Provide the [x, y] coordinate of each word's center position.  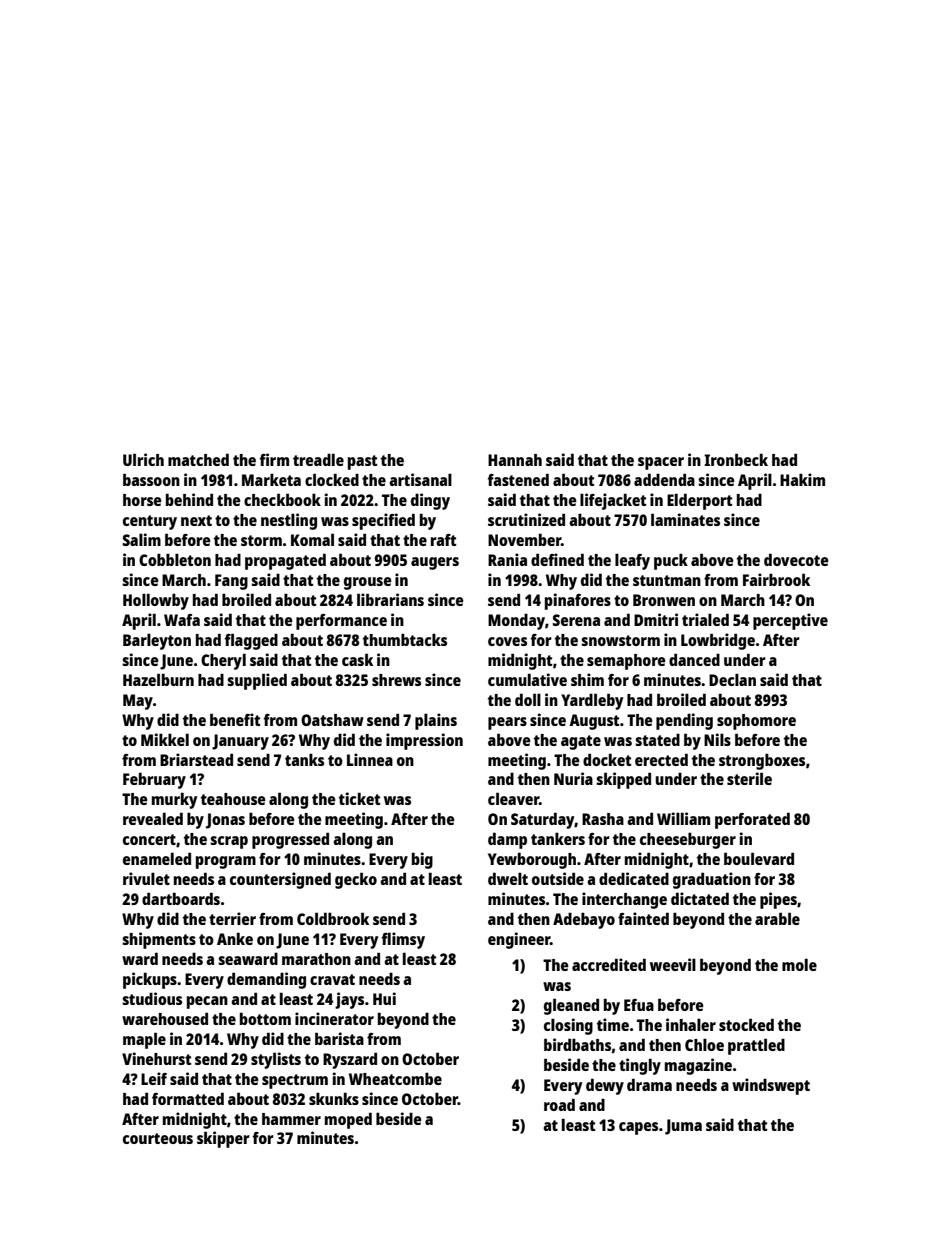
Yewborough [532, 861]
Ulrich [143, 459]
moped [348, 1120]
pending [684, 721]
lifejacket [613, 501]
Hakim [802, 479]
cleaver [513, 798]
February [154, 781]
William [683, 818]
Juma [683, 1127]
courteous [158, 1138]
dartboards [181, 898]
